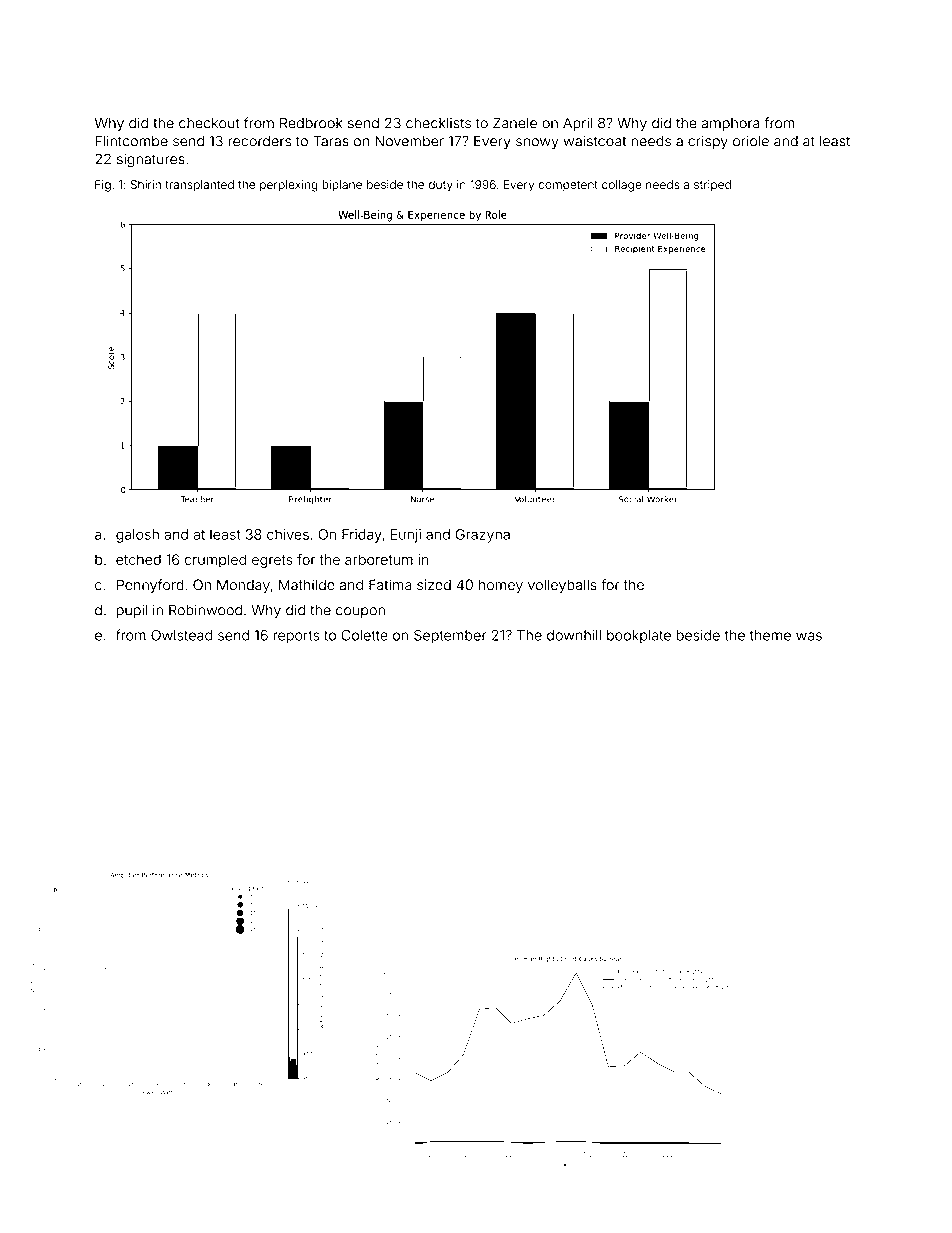  What do you see at coordinates (342, 186) in the screenshot?
I see `biplane` at bounding box center [342, 186].
